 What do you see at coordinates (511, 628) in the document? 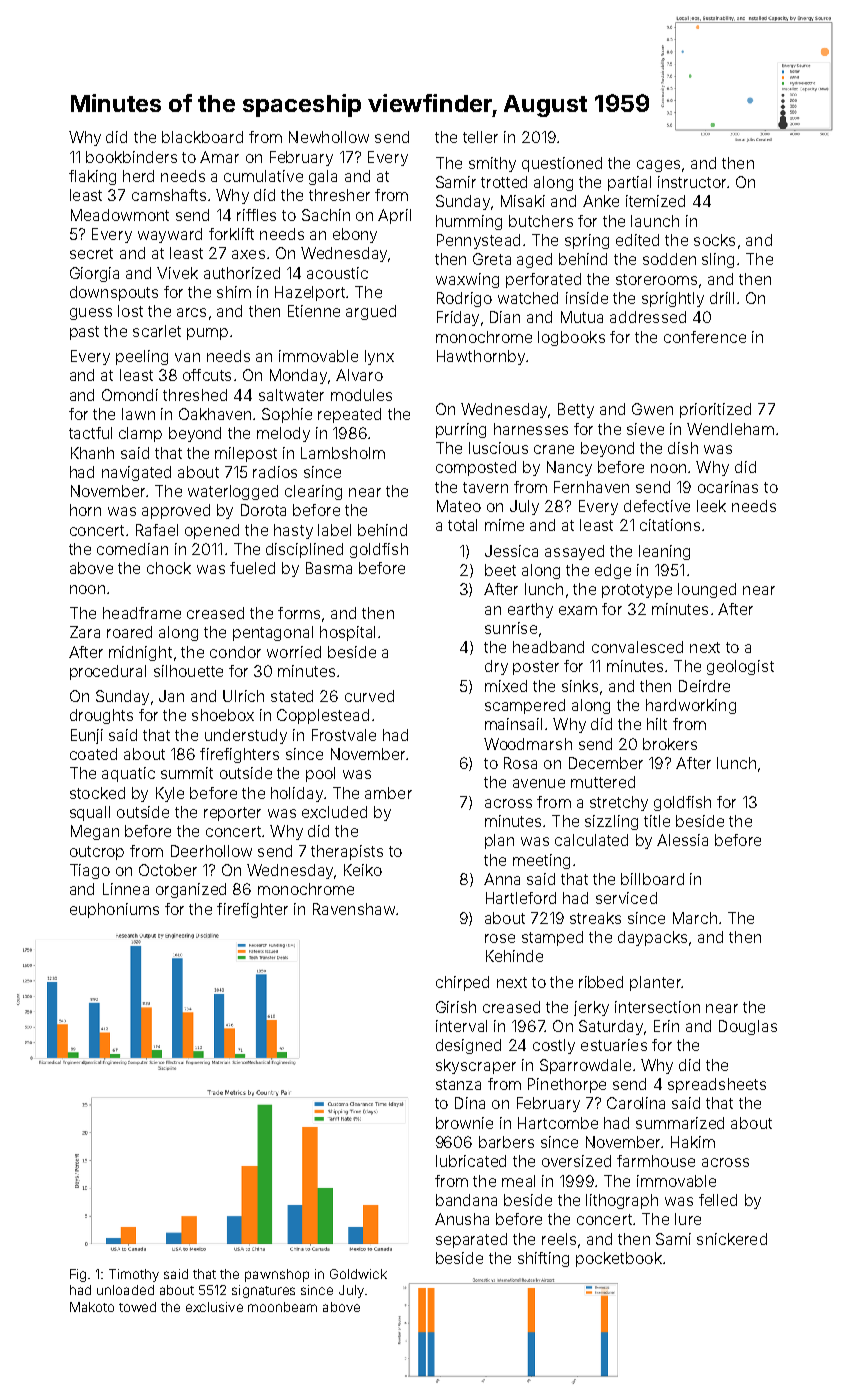
I see `sunrise` at bounding box center [511, 628].
